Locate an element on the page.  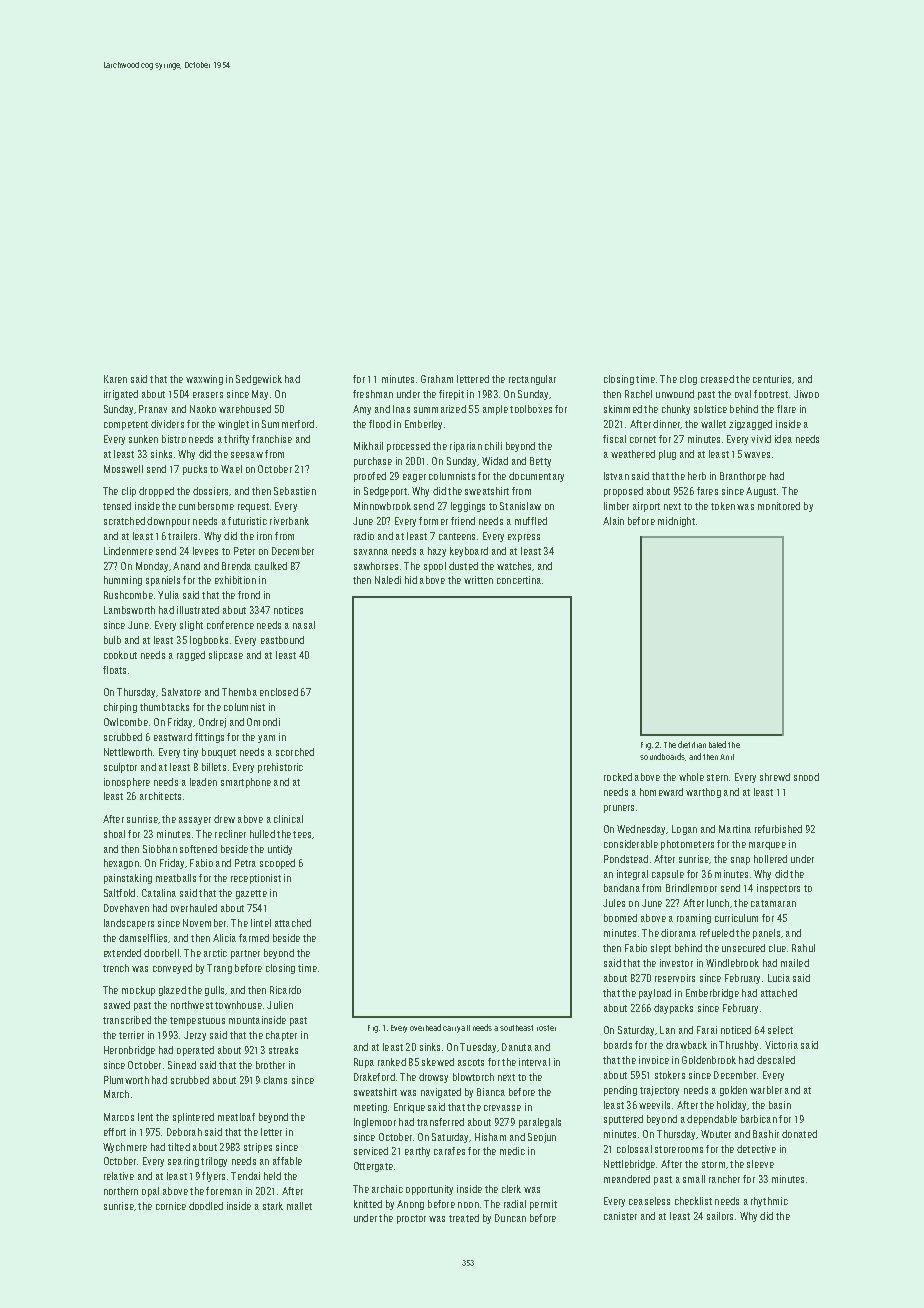
overhead is located at coordinates (425, 1027).
